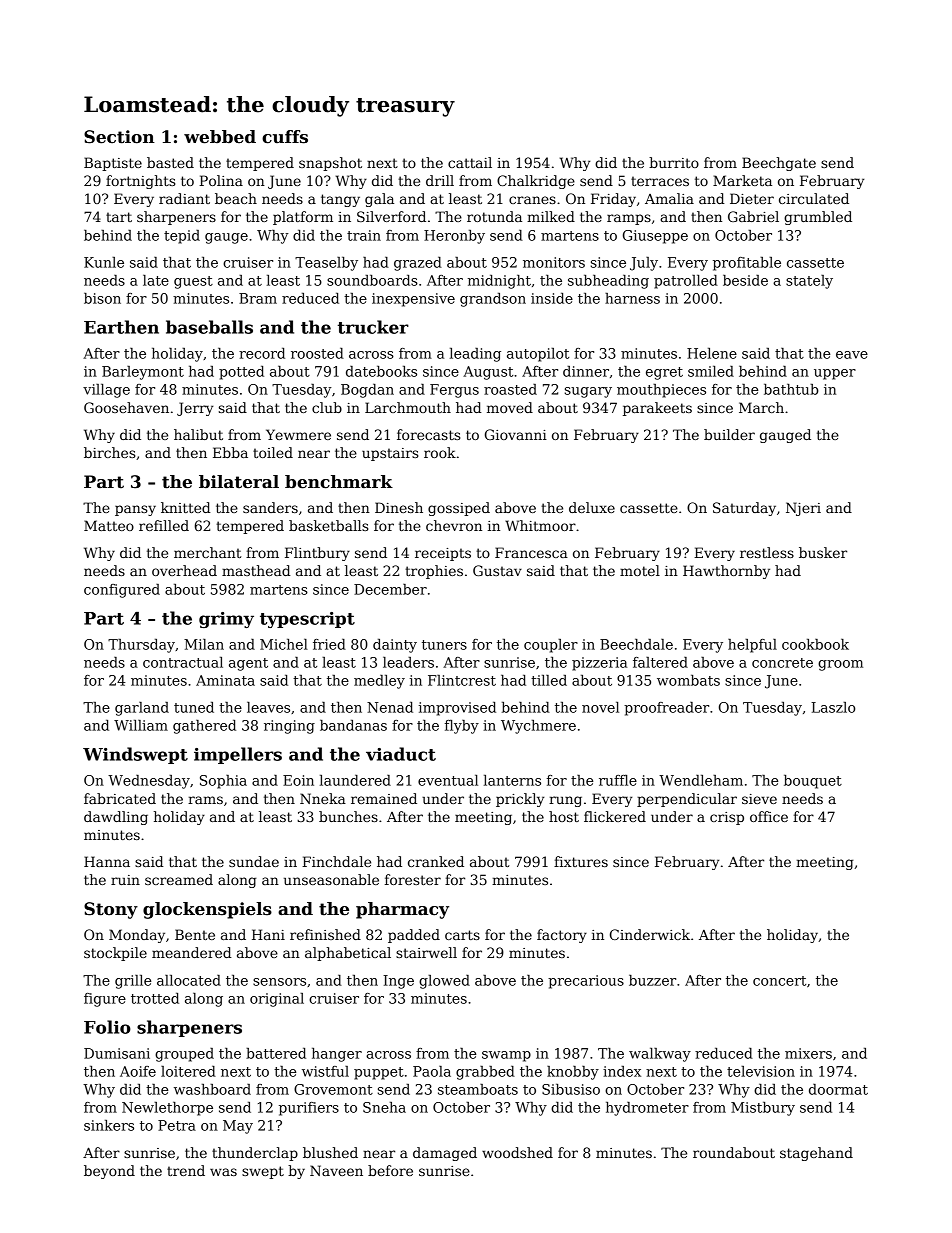 The height and width of the page is (1233, 952). Describe the element at coordinates (184, 570) in the page. I see `overhead` at that location.
